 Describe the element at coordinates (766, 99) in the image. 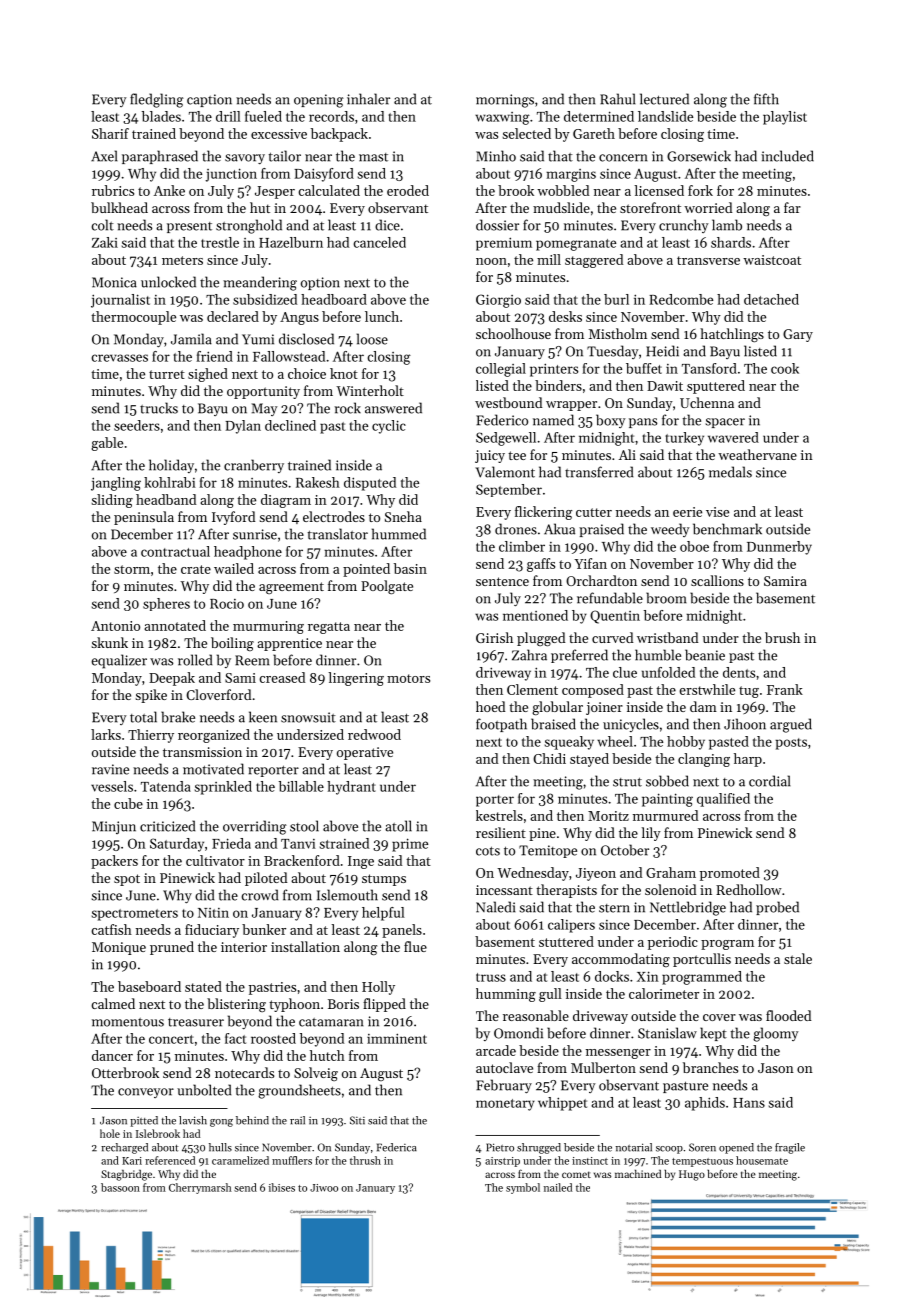

I see `fifth` at that location.
